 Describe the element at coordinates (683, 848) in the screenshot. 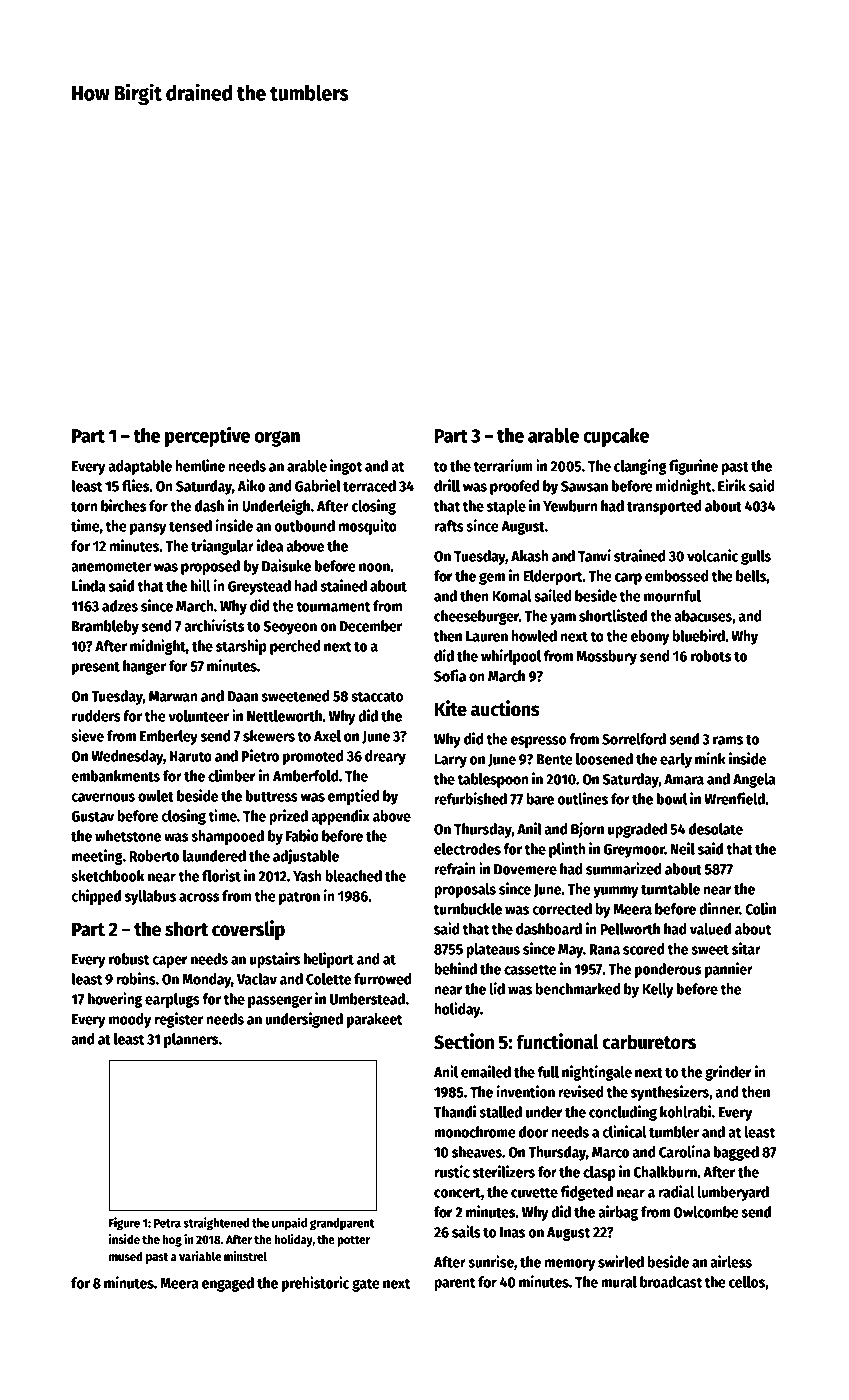

I see `Neil` at that location.
